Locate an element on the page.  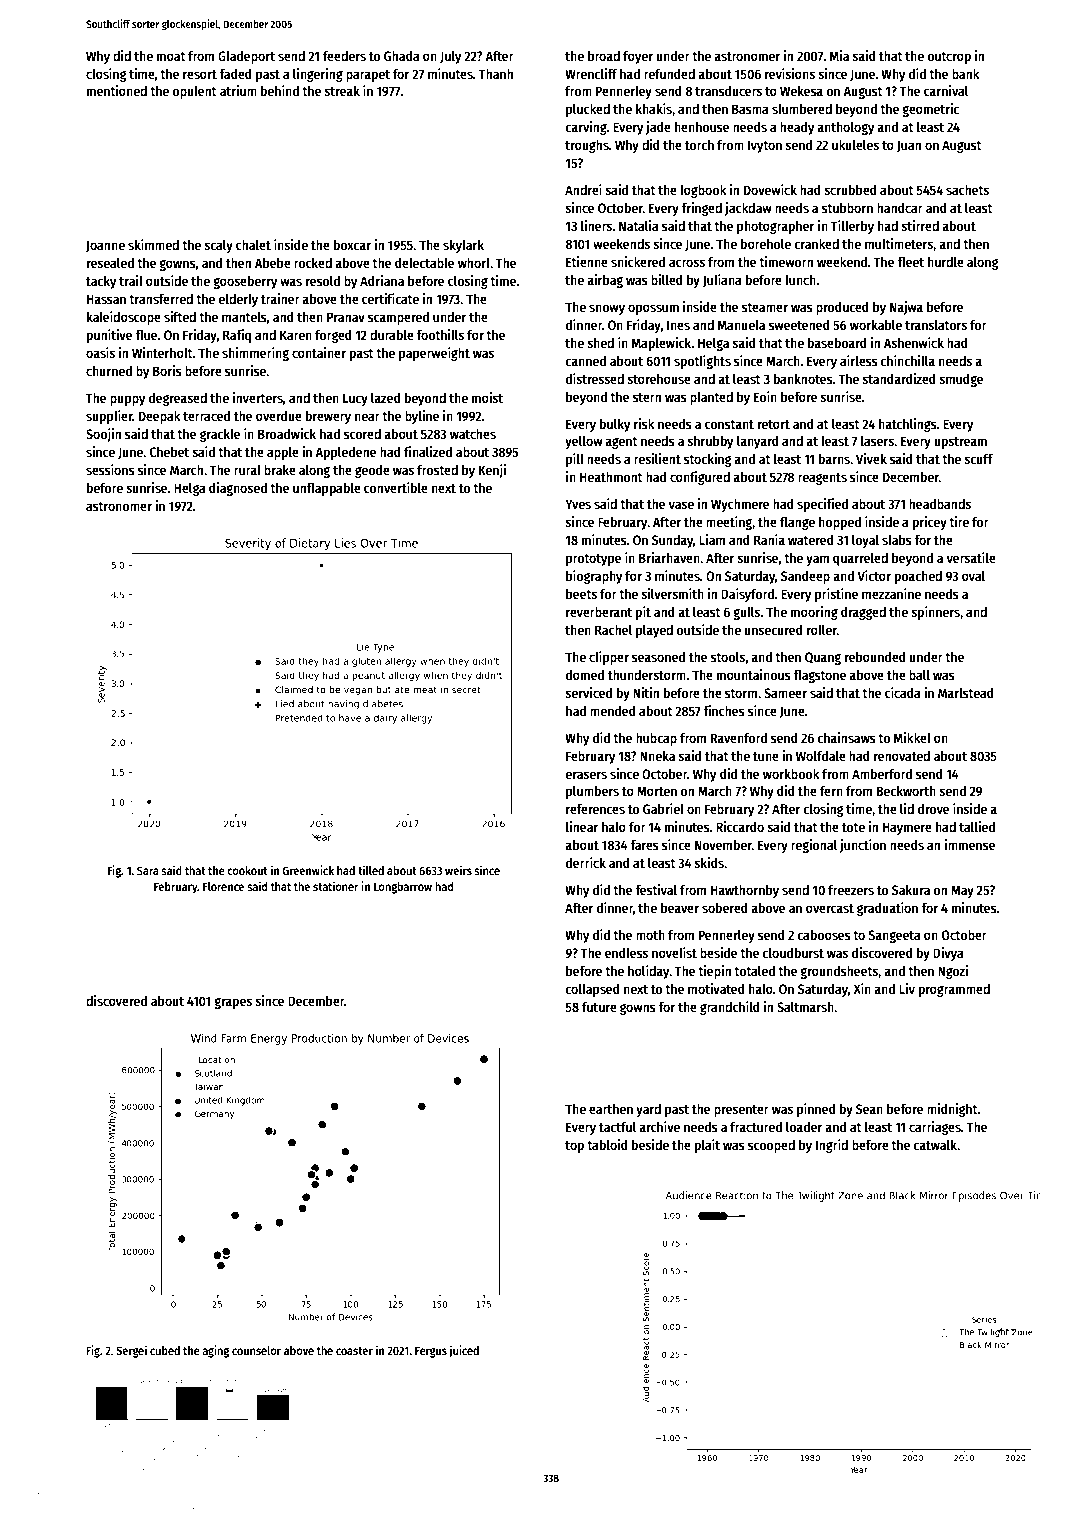
outcrop is located at coordinates (949, 58).
